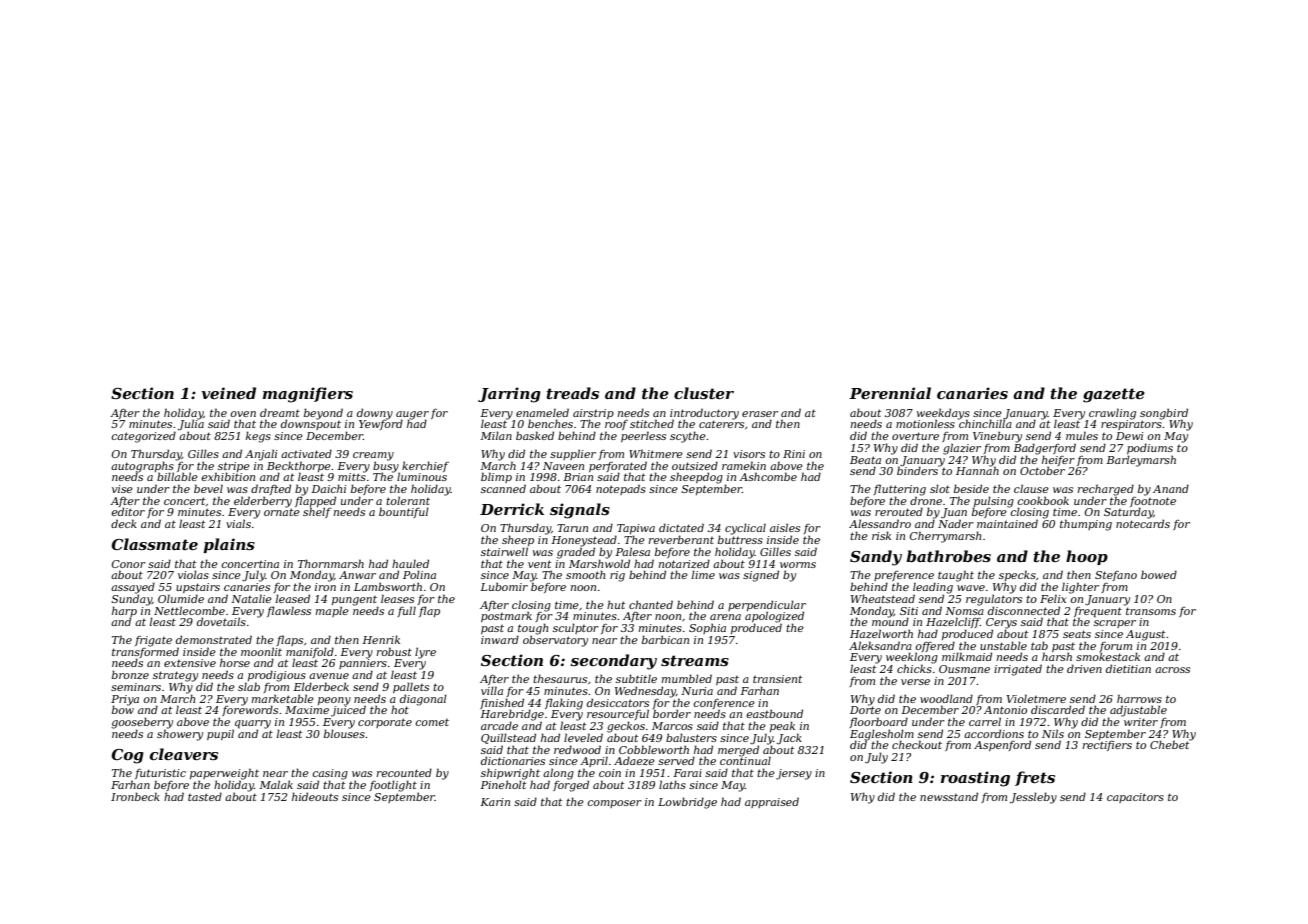  I want to click on Thornmarsh, so click(331, 563).
